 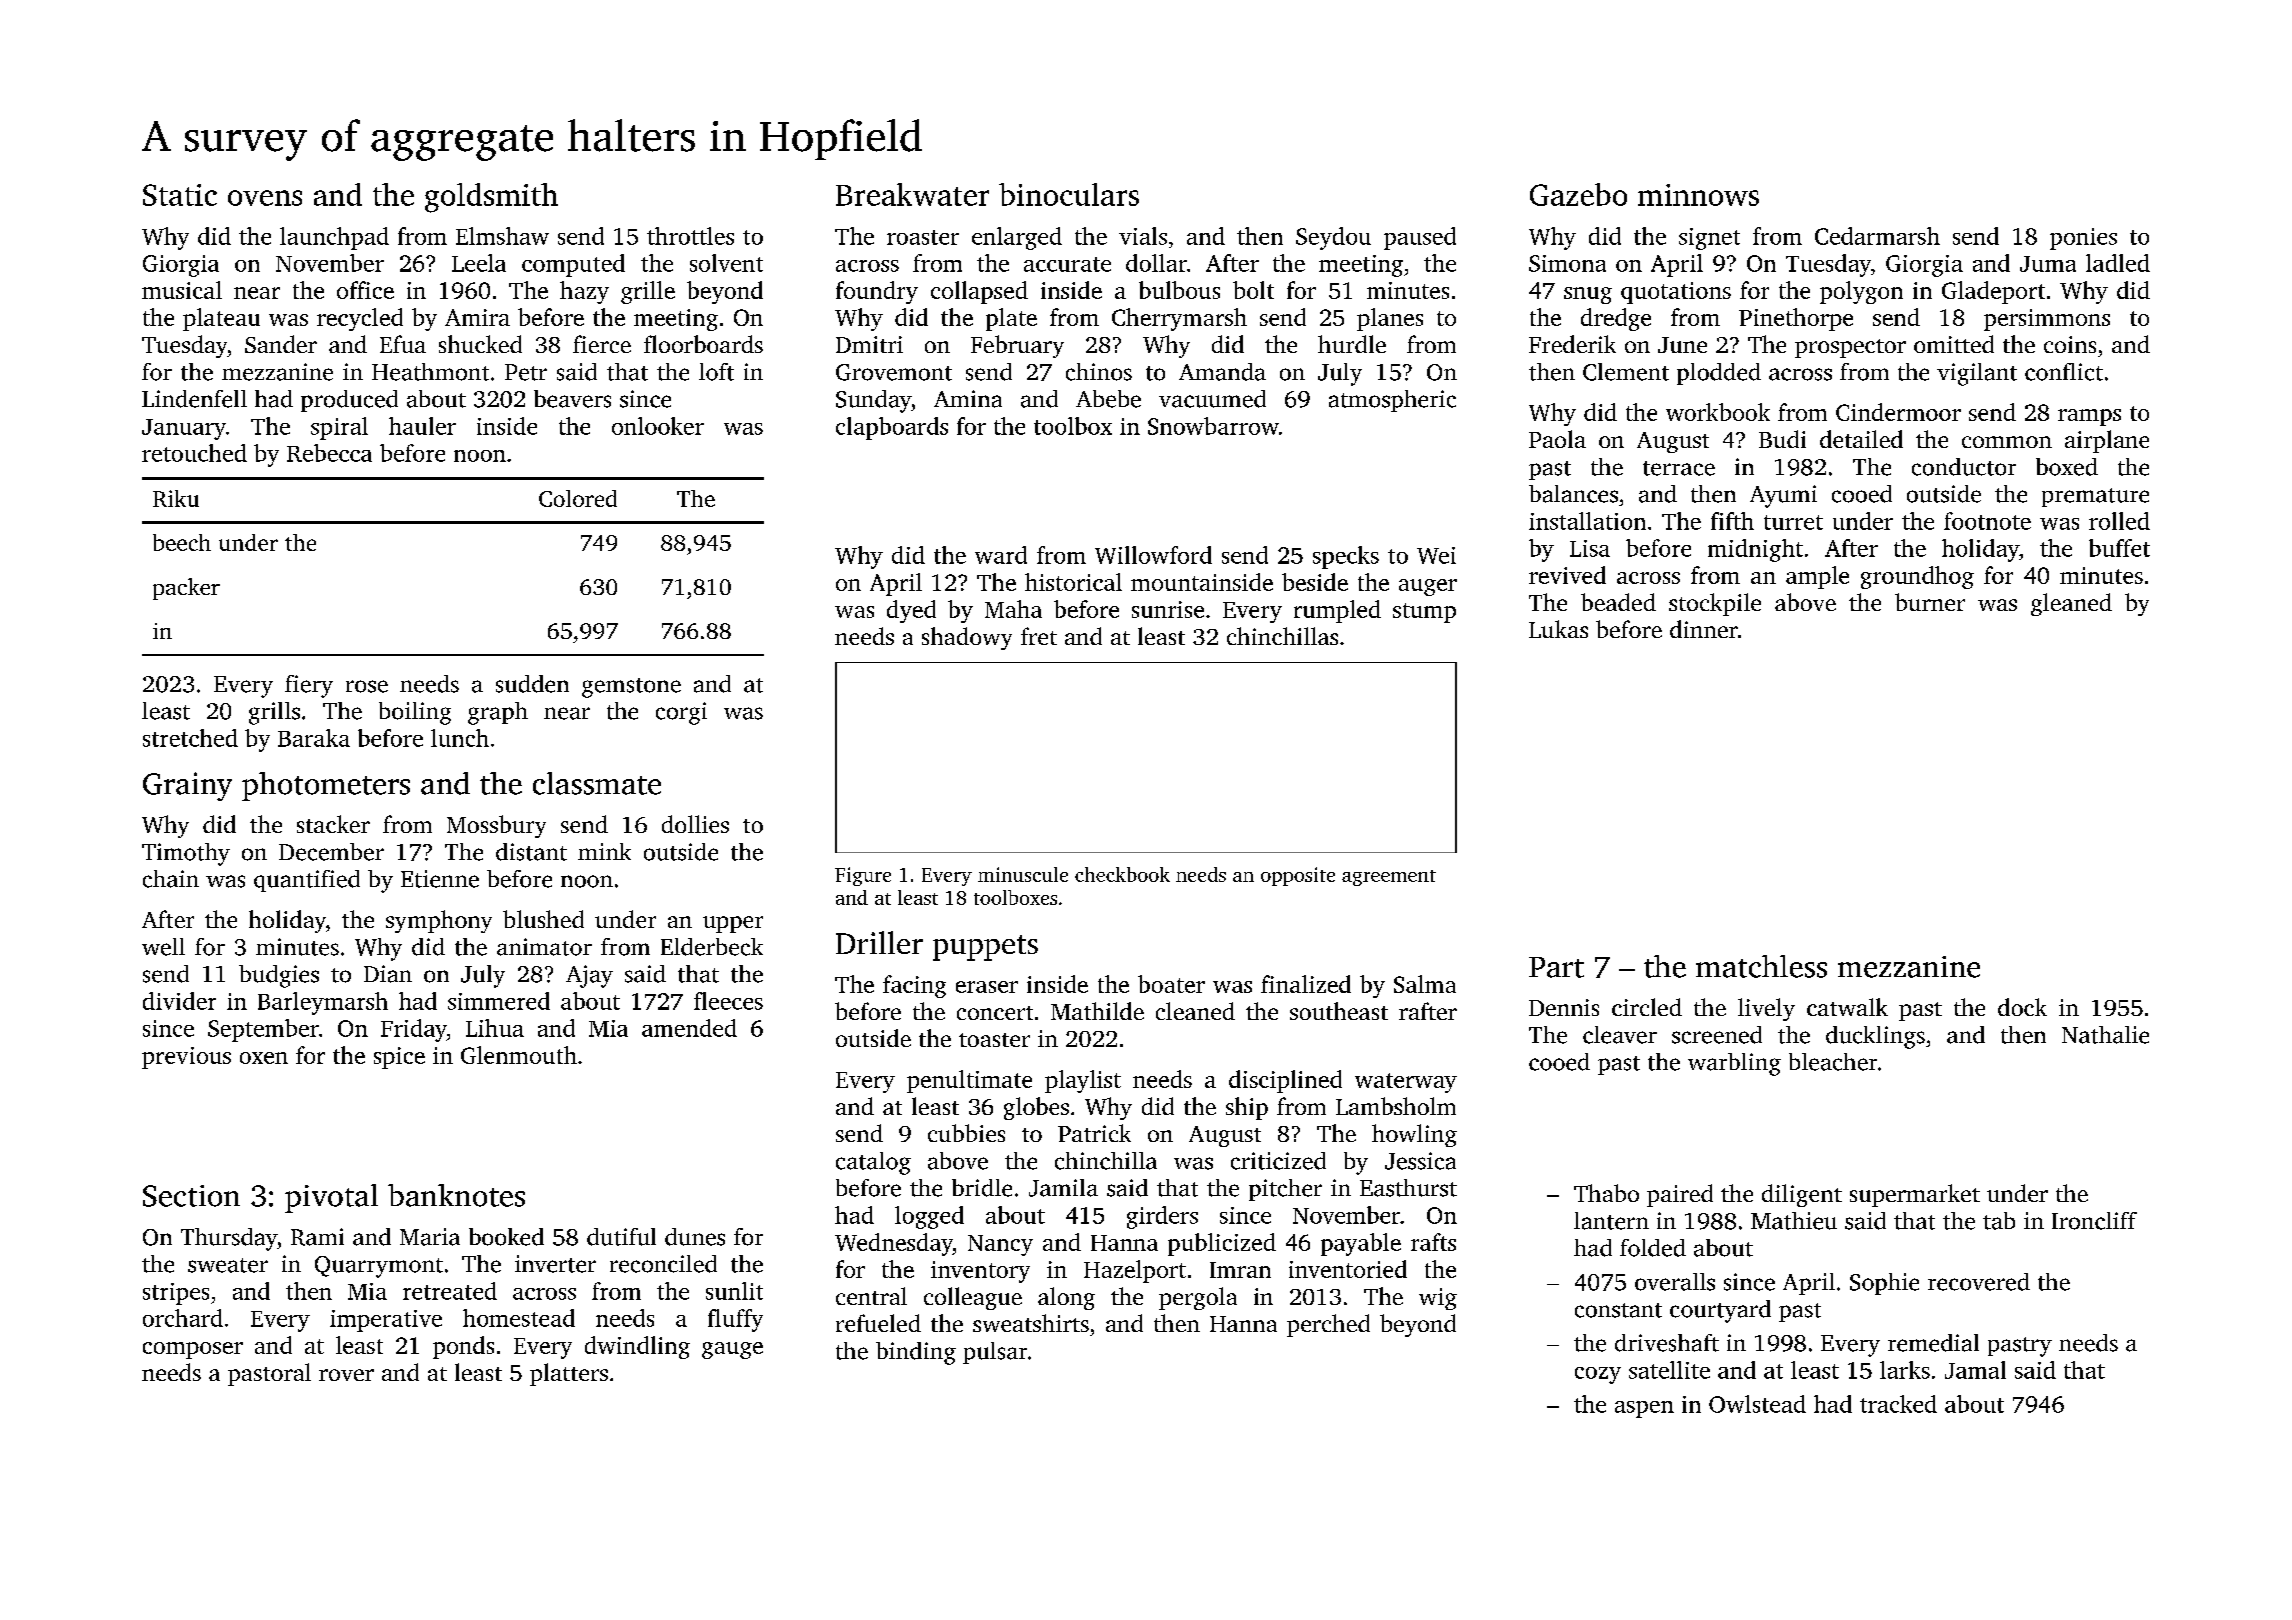 I want to click on platters, so click(x=569, y=1374).
